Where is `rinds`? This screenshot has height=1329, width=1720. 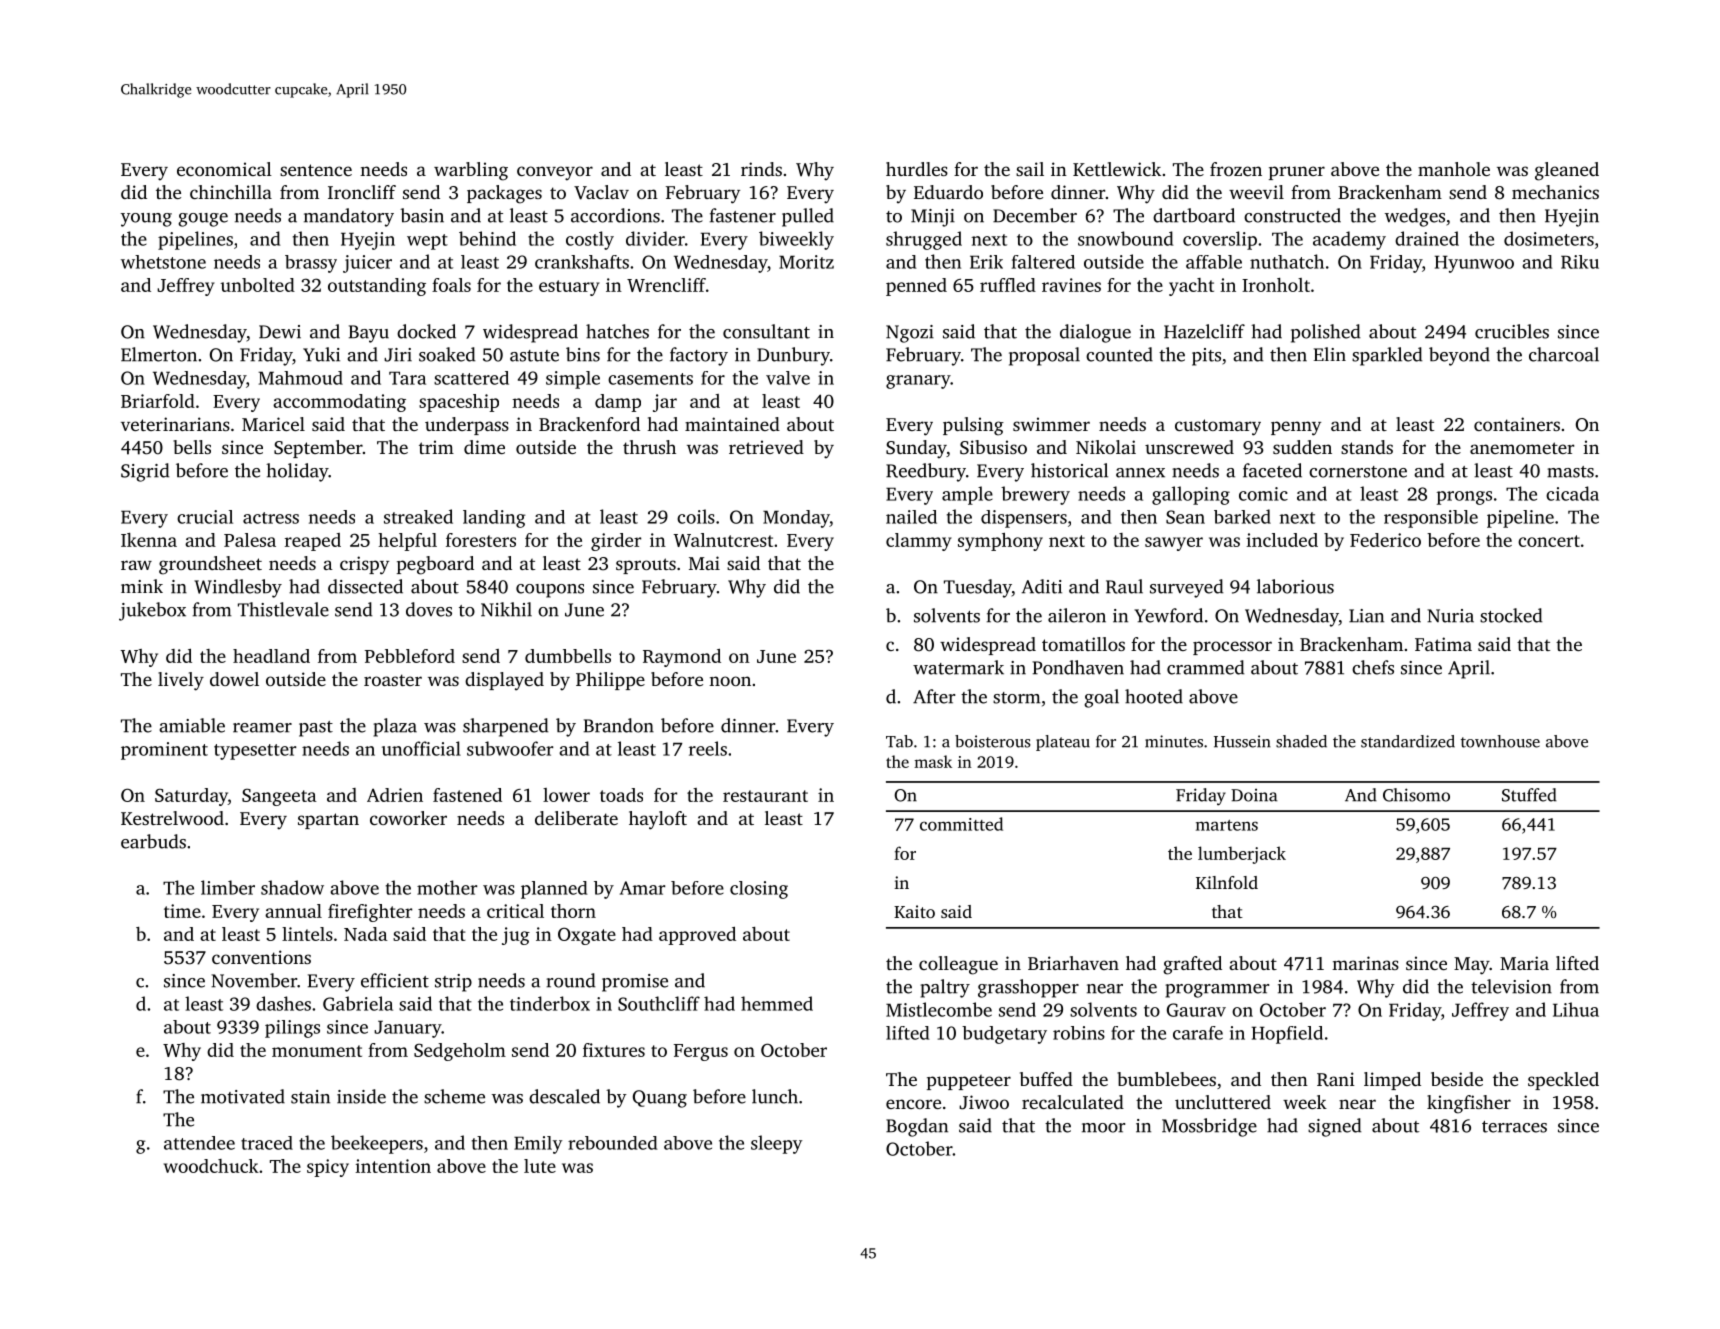
rinds is located at coordinates (761, 169).
